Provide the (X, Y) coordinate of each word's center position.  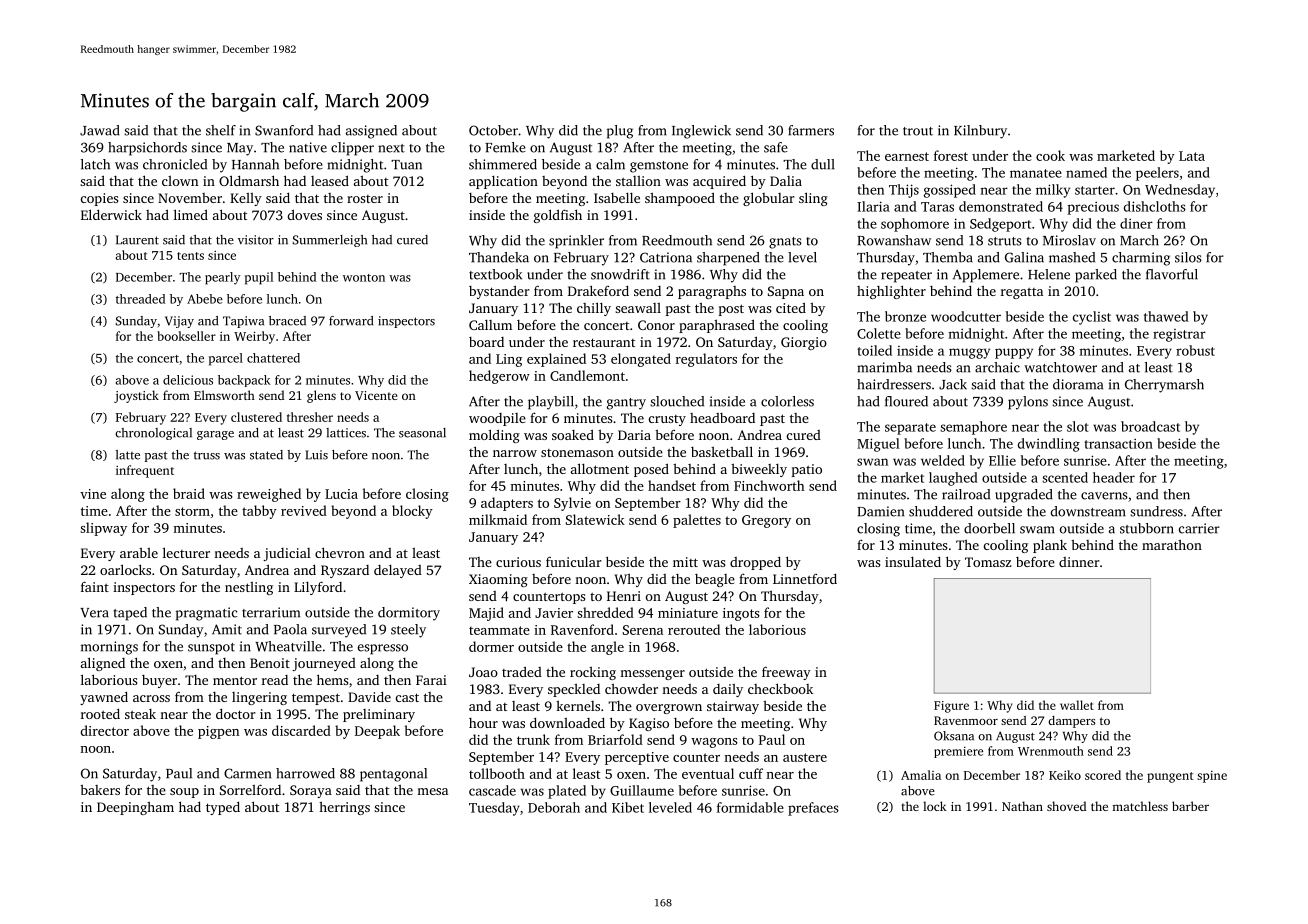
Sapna (786, 292)
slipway (103, 529)
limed (191, 214)
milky (1053, 191)
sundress (1156, 511)
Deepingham (135, 808)
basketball (722, 451)
